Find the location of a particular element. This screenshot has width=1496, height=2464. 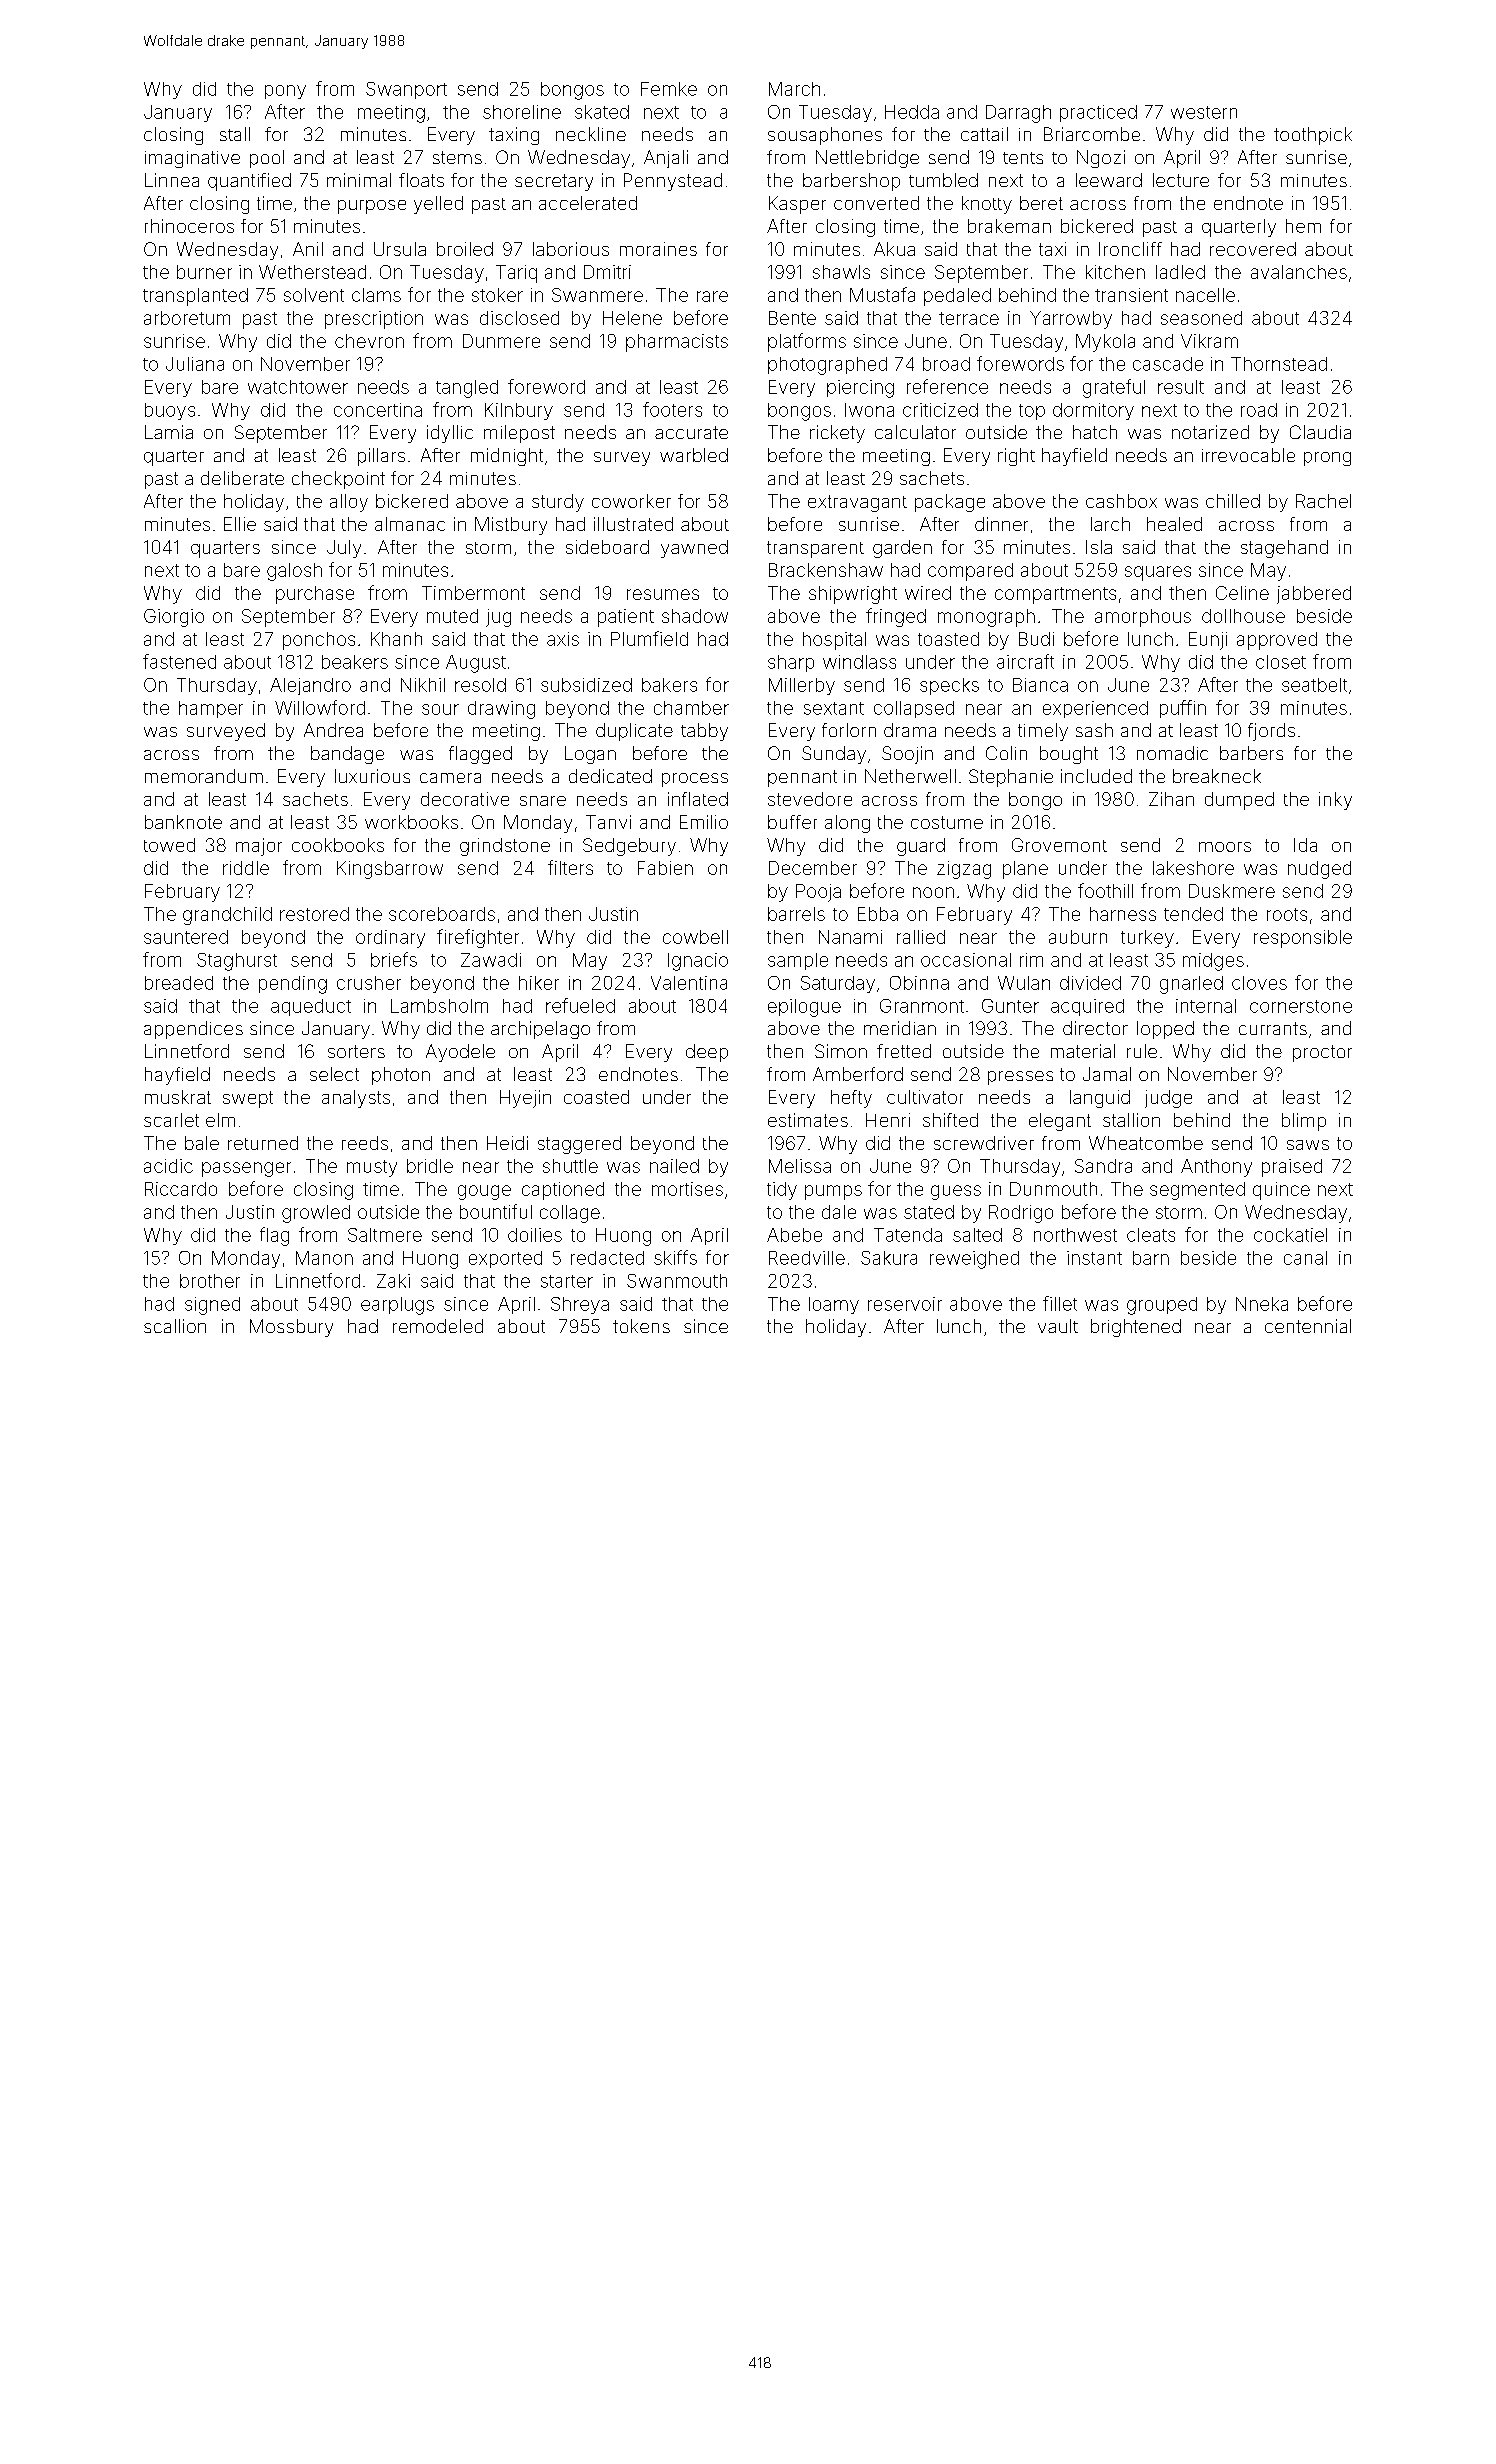

pony is located at coordinates (285, 92).
